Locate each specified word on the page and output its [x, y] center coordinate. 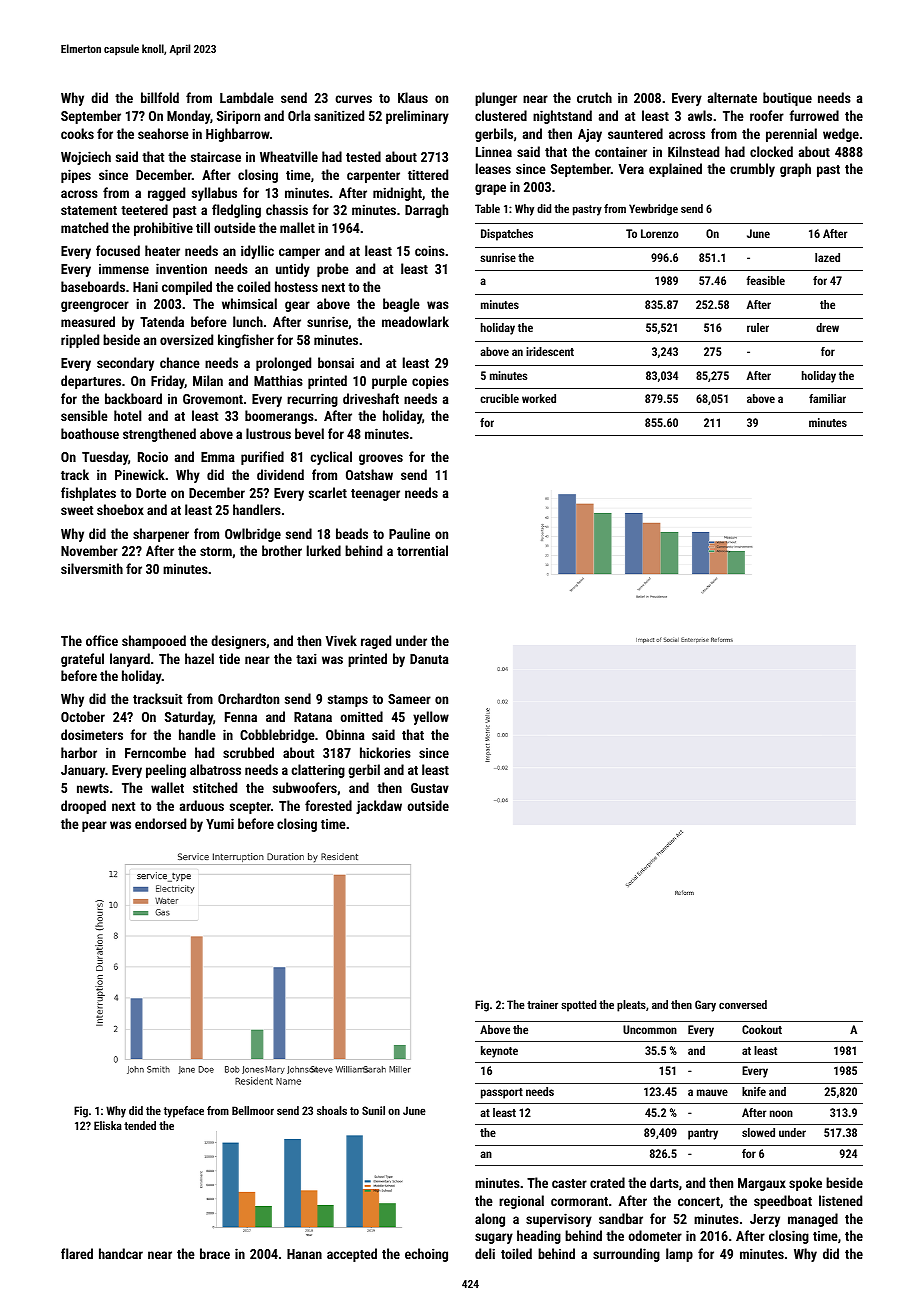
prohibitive [163, 229]
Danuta [429, 659]
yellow [431, 718]
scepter [250, 808]
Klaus [413, 97]
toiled [516, 1253]
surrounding [626, 1255]
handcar [121, 1253]
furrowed [814, 115]
